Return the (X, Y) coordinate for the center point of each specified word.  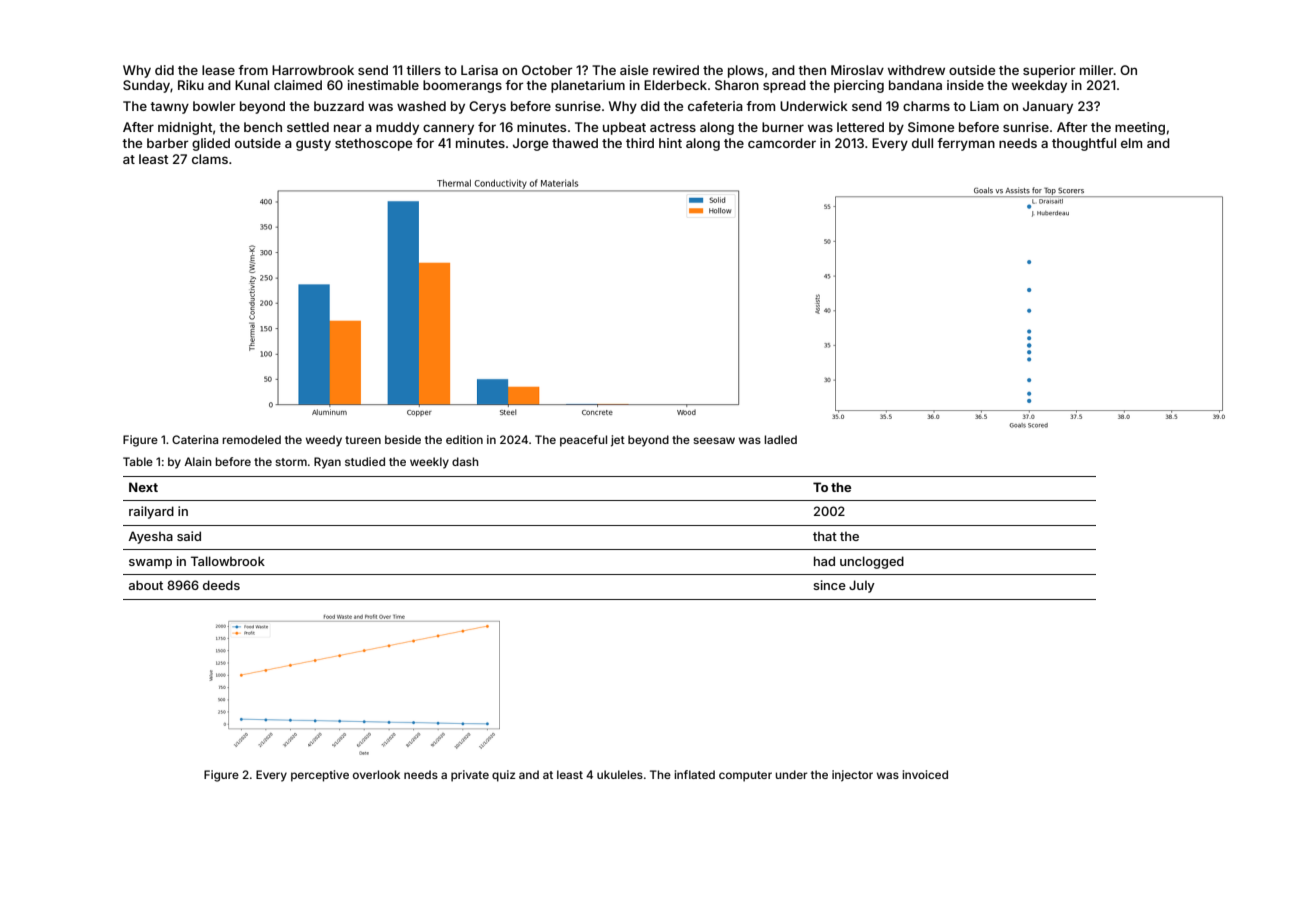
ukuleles (620, 774)
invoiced (925, 774)
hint (670, 143)
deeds (221, 585)
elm (1131, 143)
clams (210, 159)
